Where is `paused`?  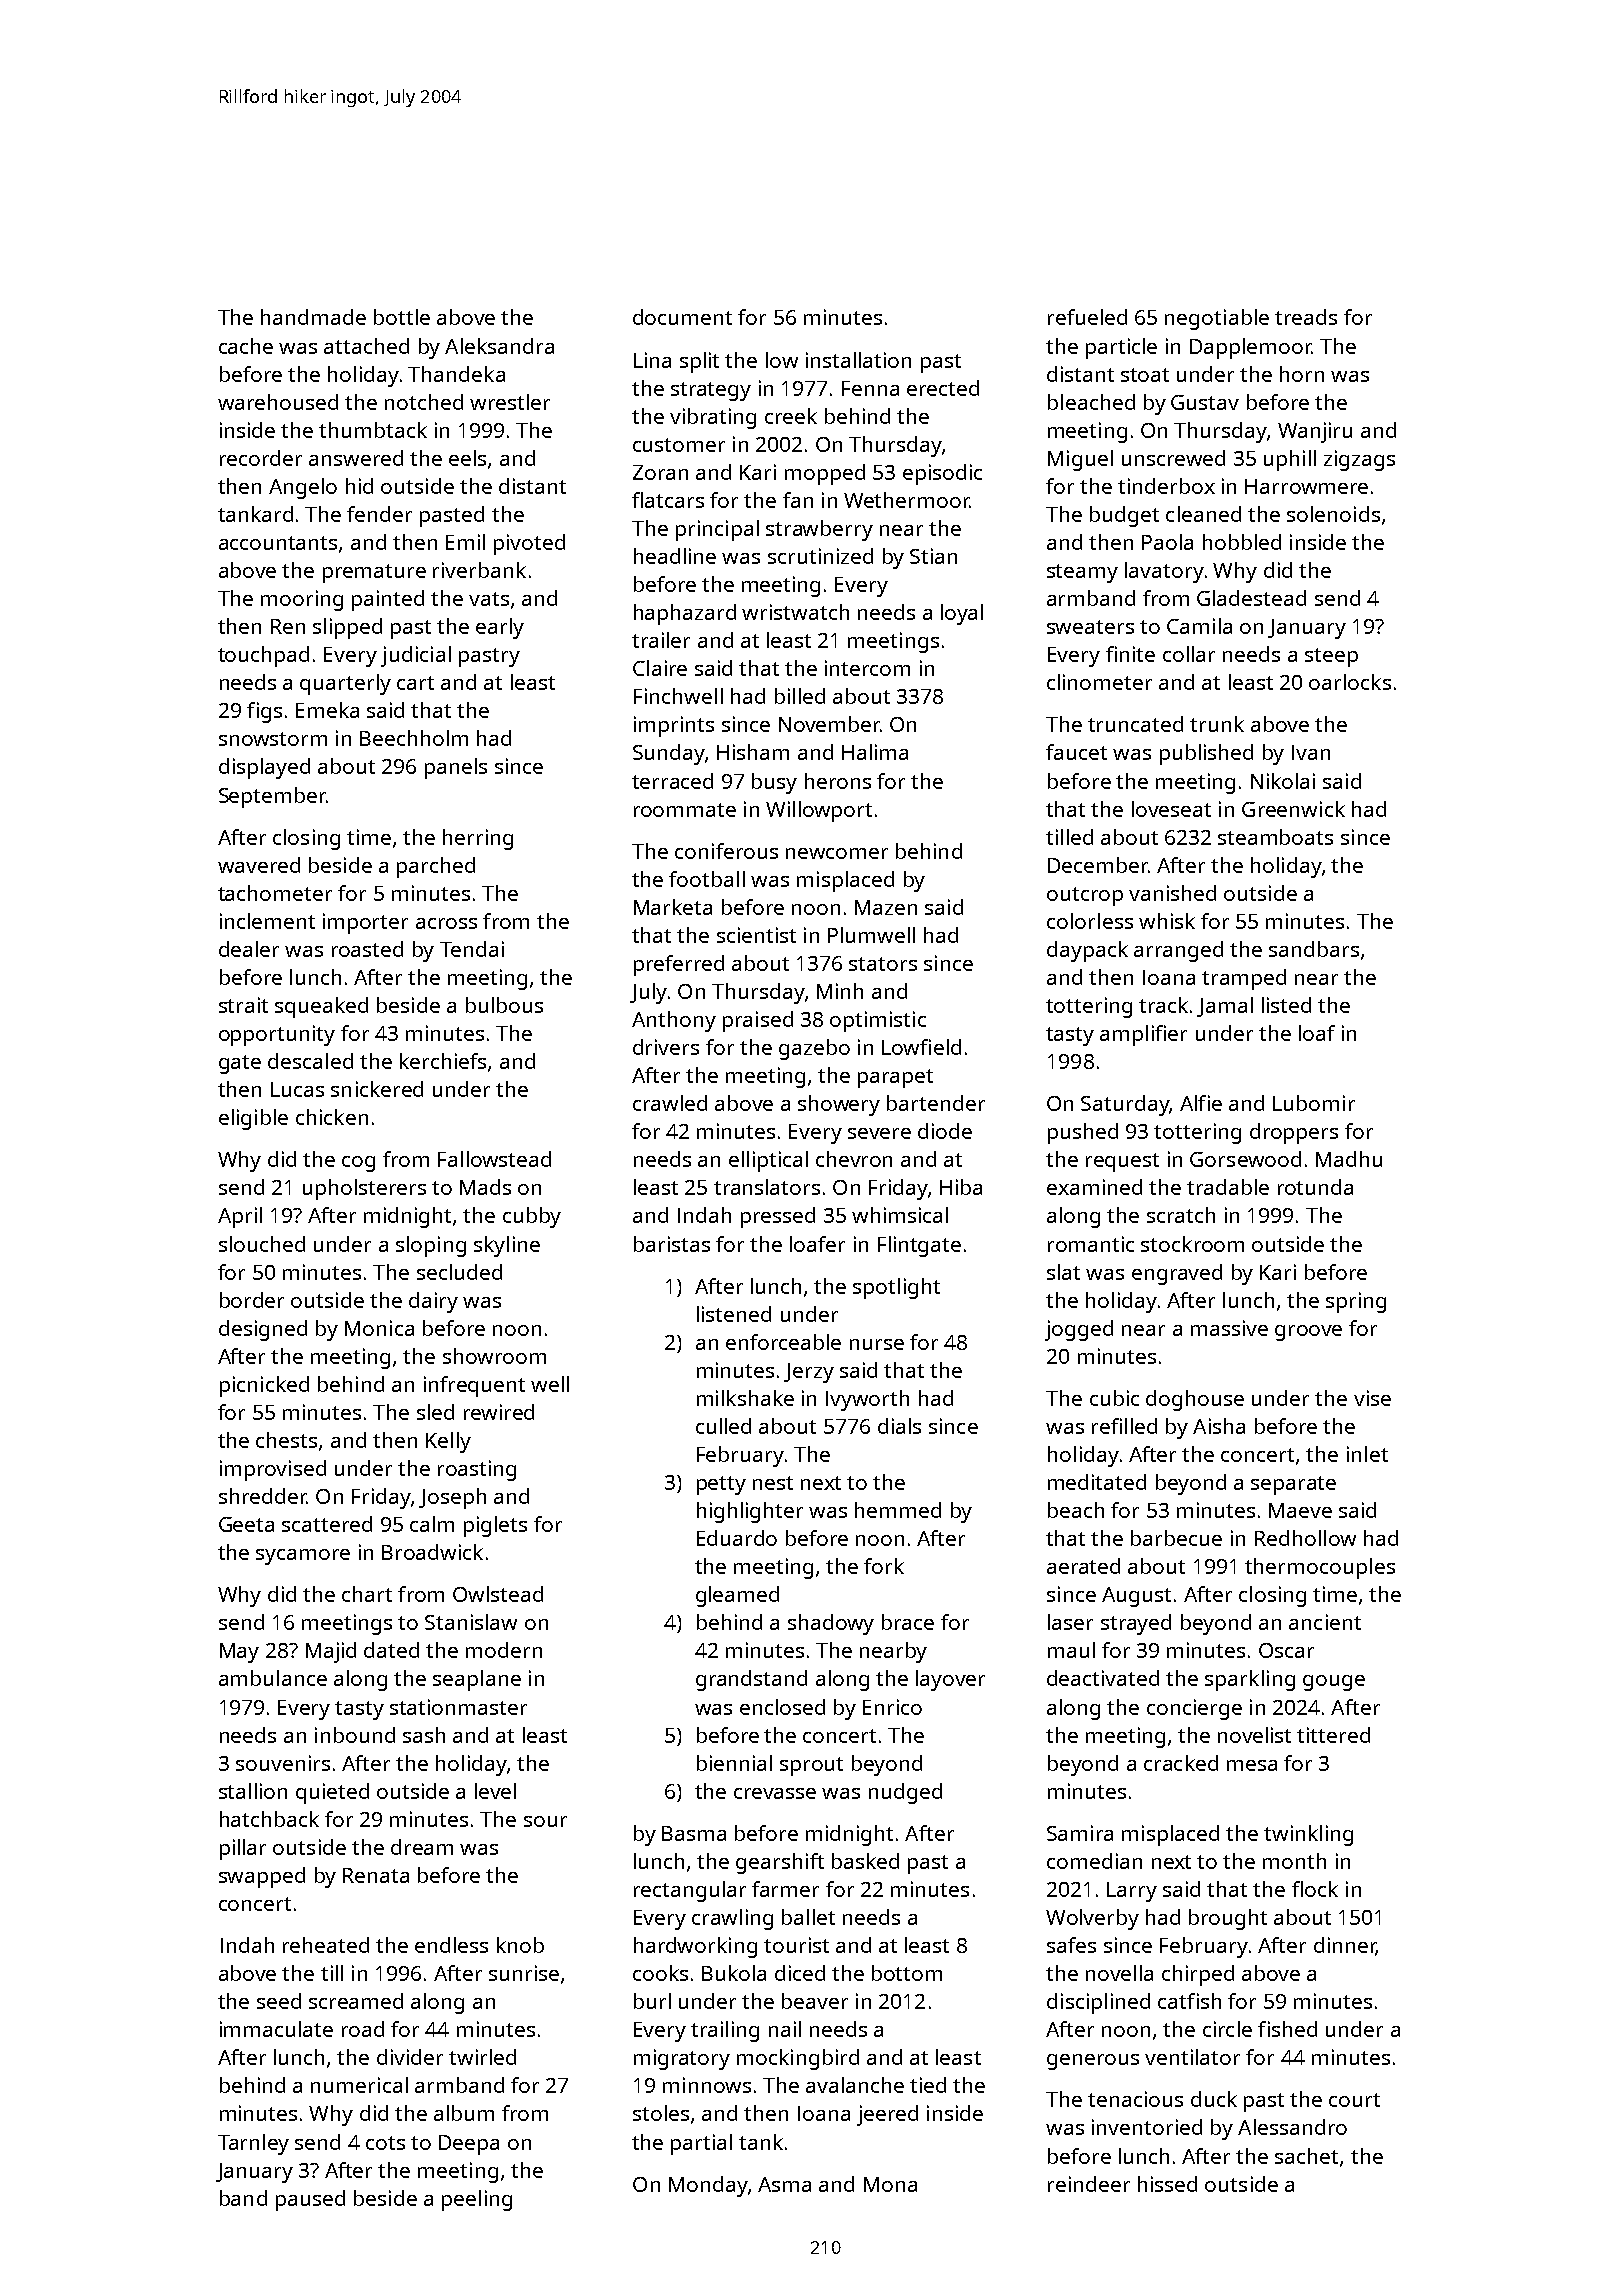
paused is located at coordinates (310, 2200).
